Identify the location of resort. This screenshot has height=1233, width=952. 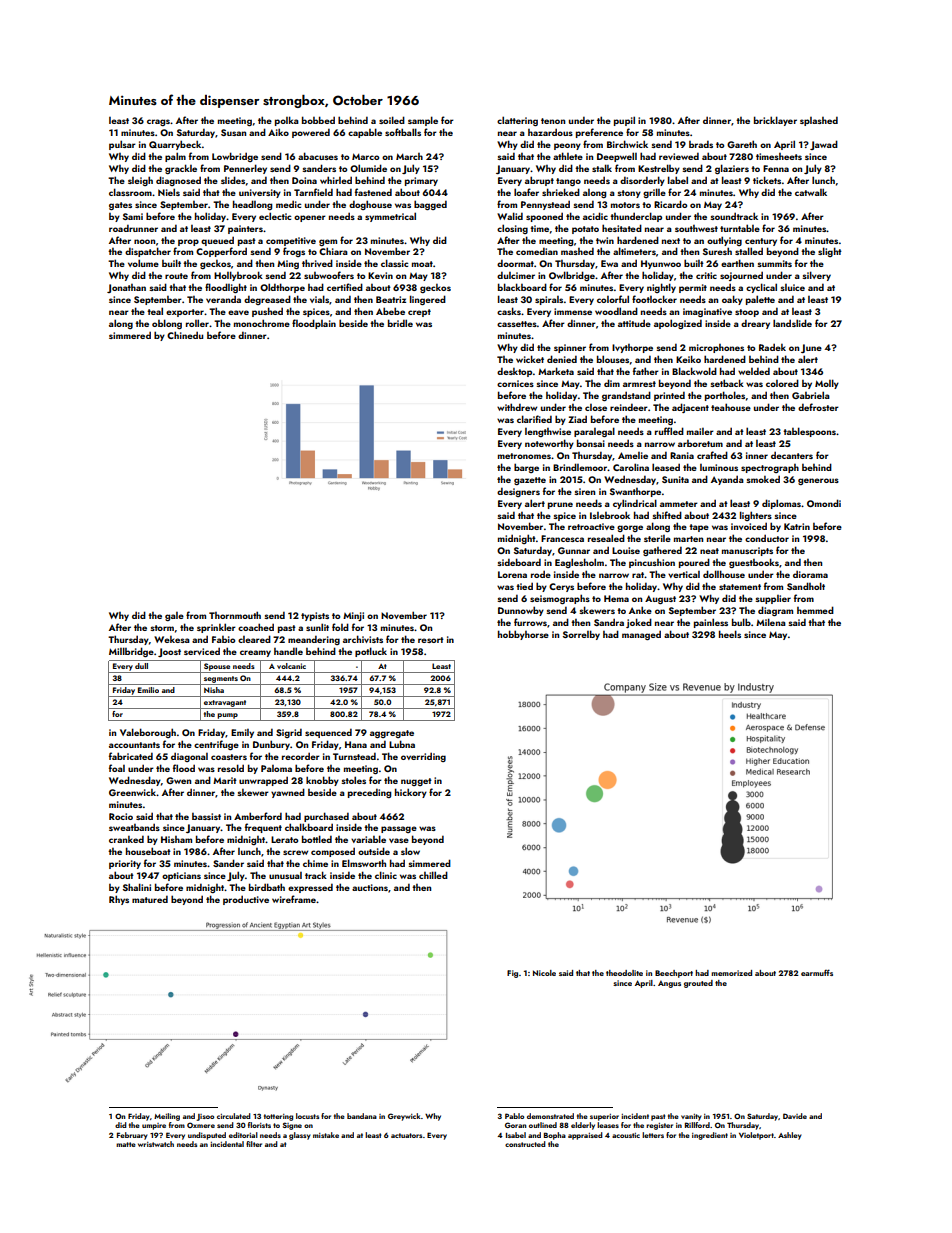
(431, 640).
